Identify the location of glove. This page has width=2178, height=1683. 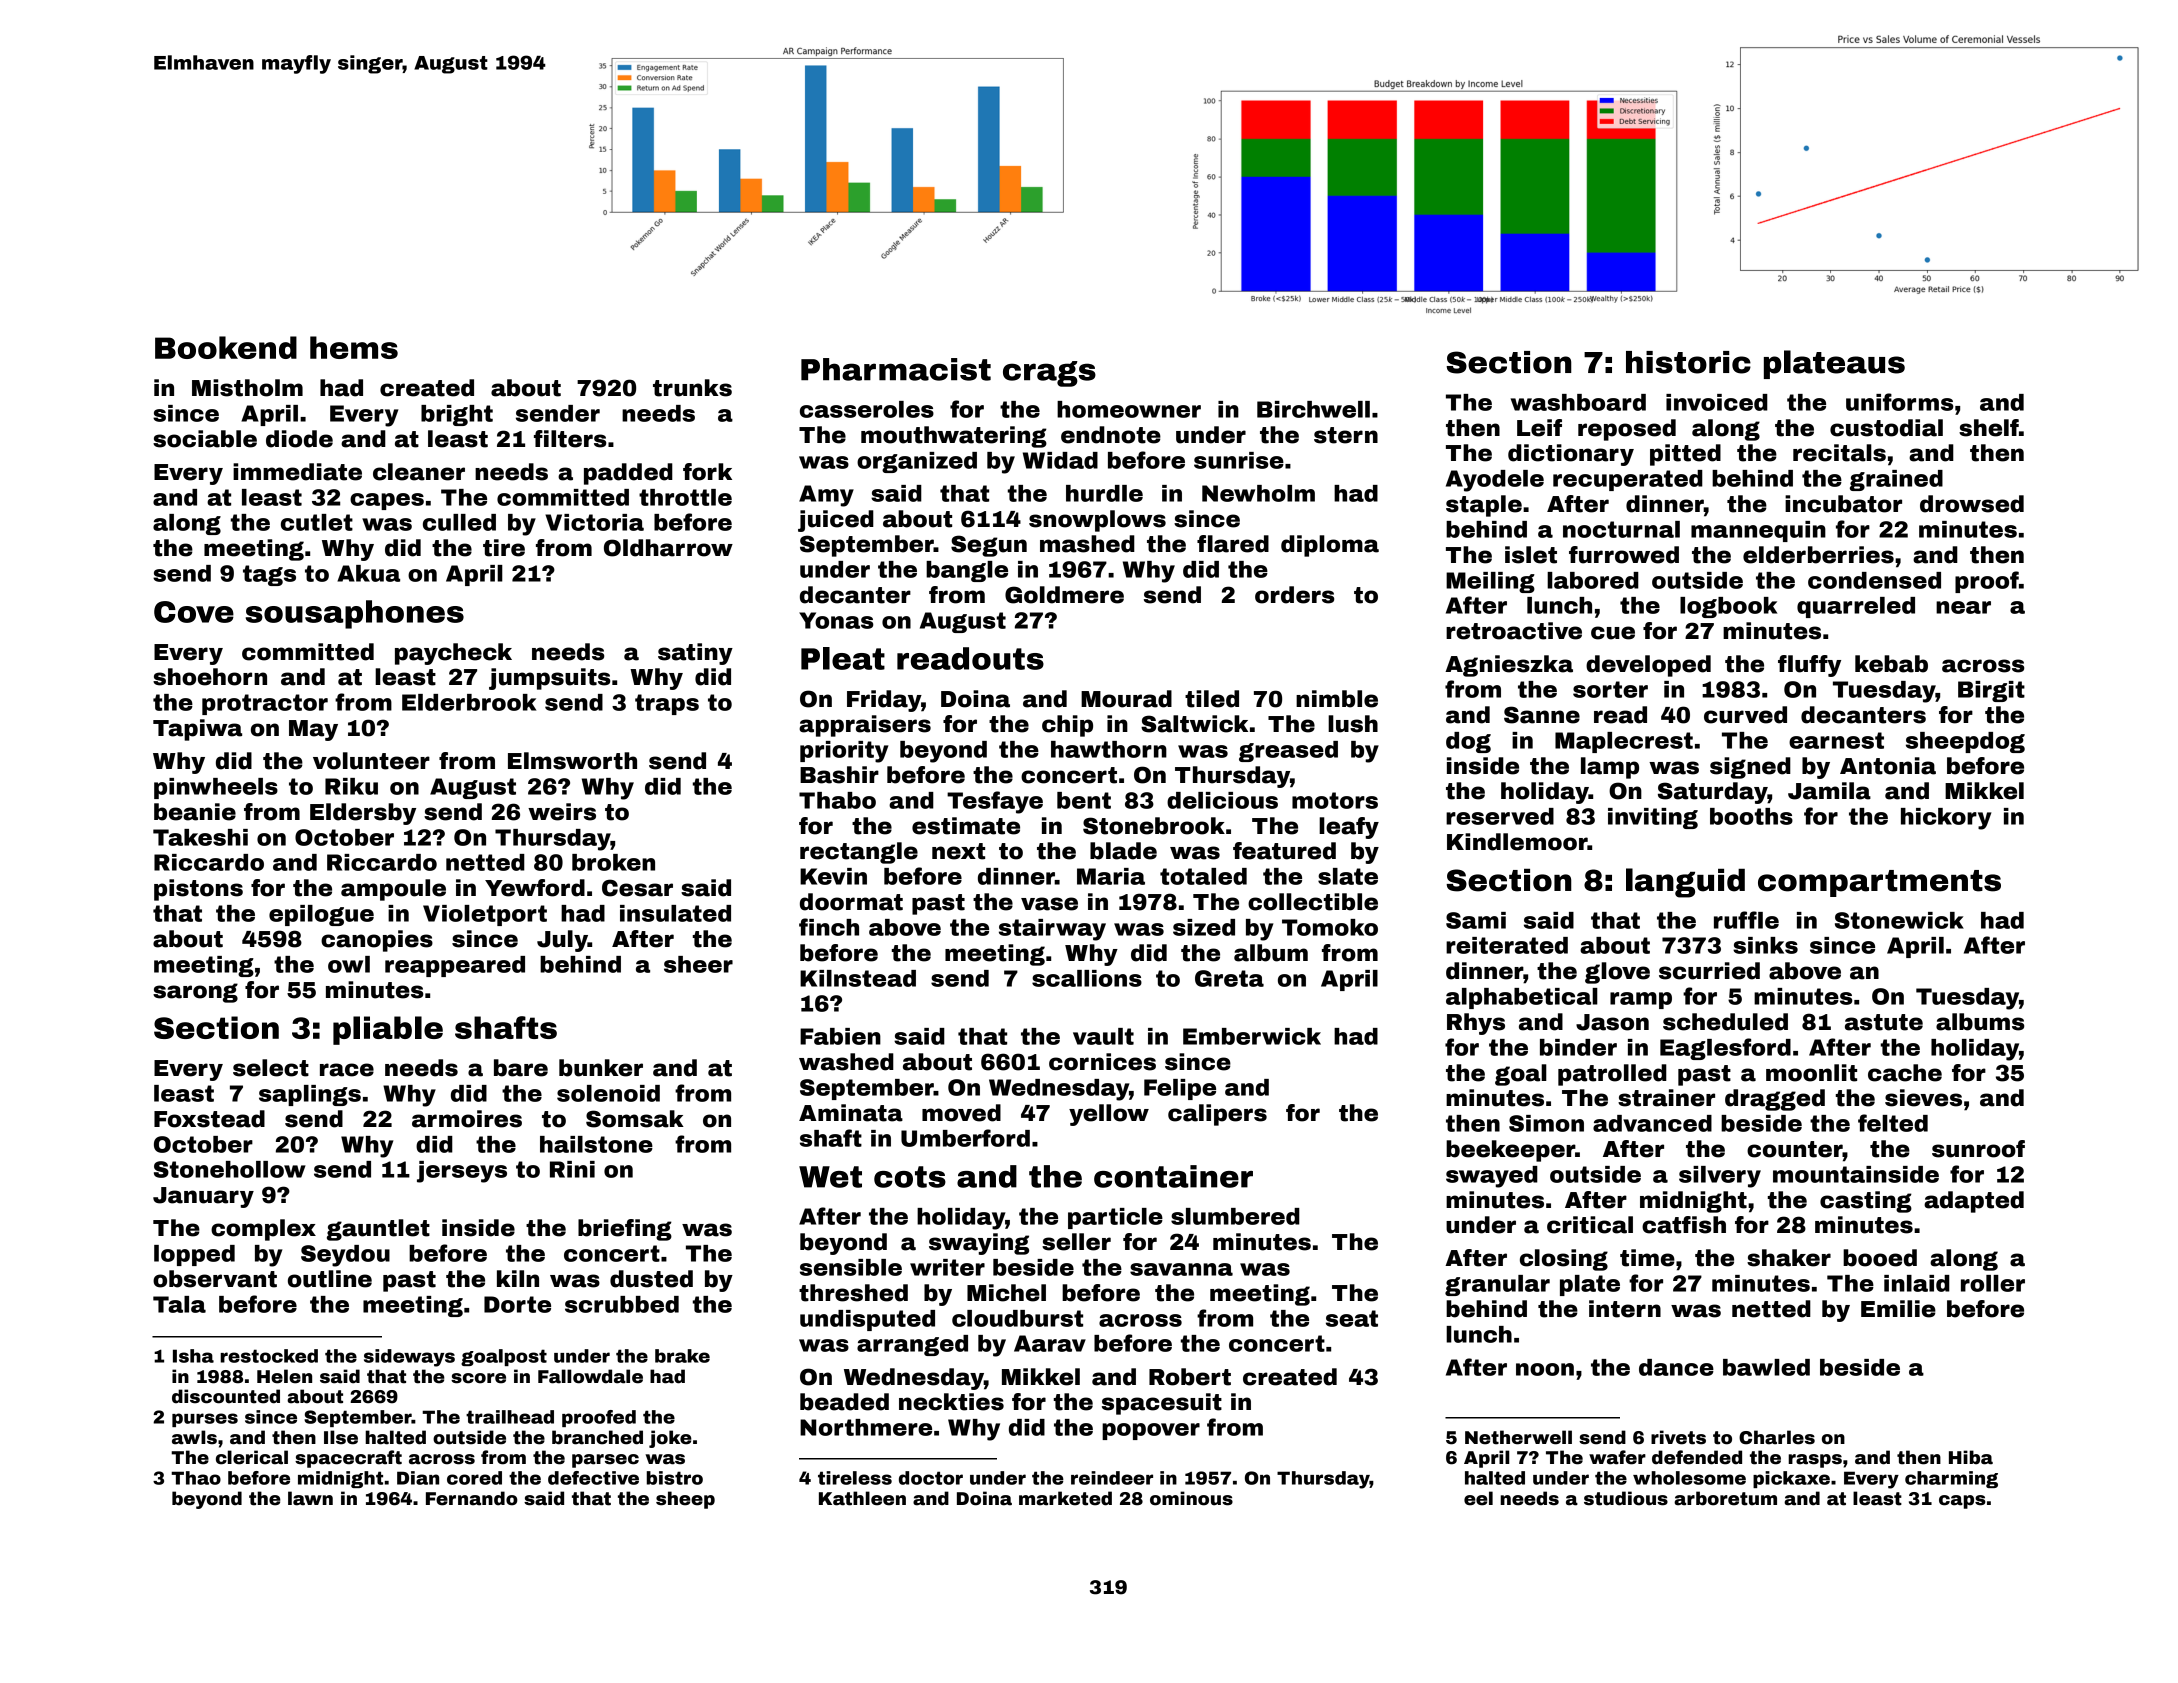
(1617, 973).
